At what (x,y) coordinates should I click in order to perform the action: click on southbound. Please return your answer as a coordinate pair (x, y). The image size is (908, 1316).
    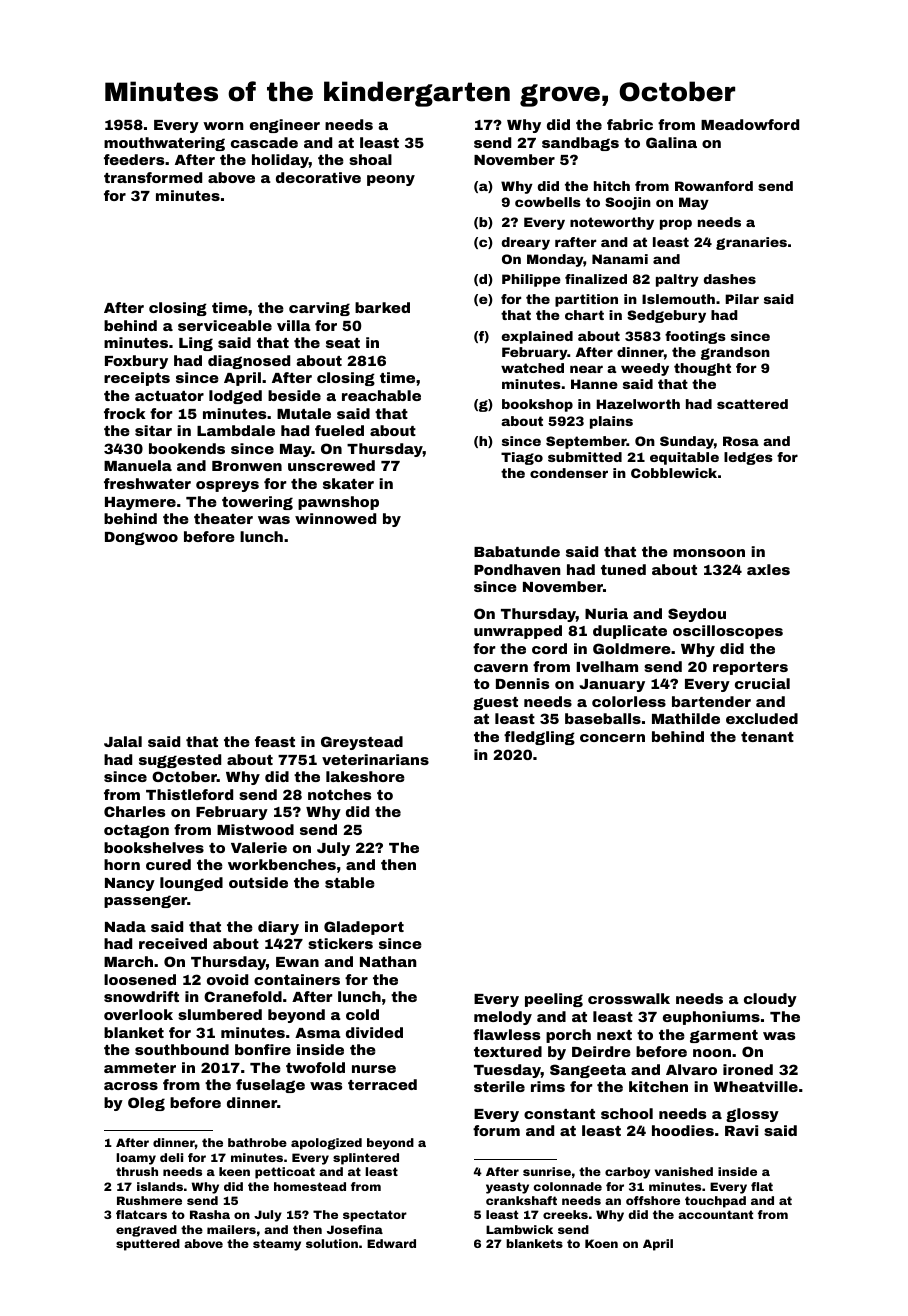
    Looking at the image, I should click on (182, 1049).
